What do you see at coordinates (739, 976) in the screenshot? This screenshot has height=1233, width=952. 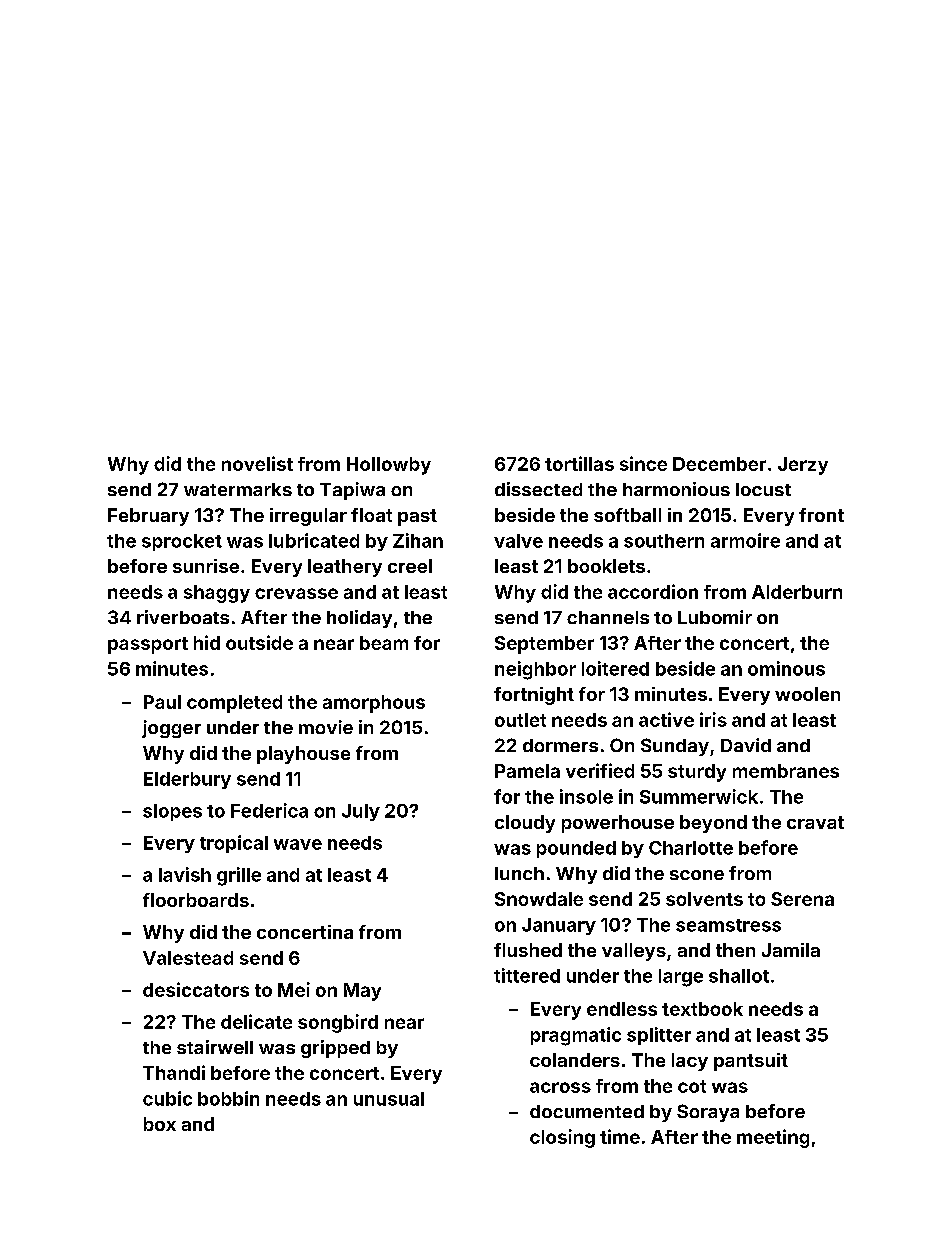 I see `shallot` at bounding box center [739, 976].
